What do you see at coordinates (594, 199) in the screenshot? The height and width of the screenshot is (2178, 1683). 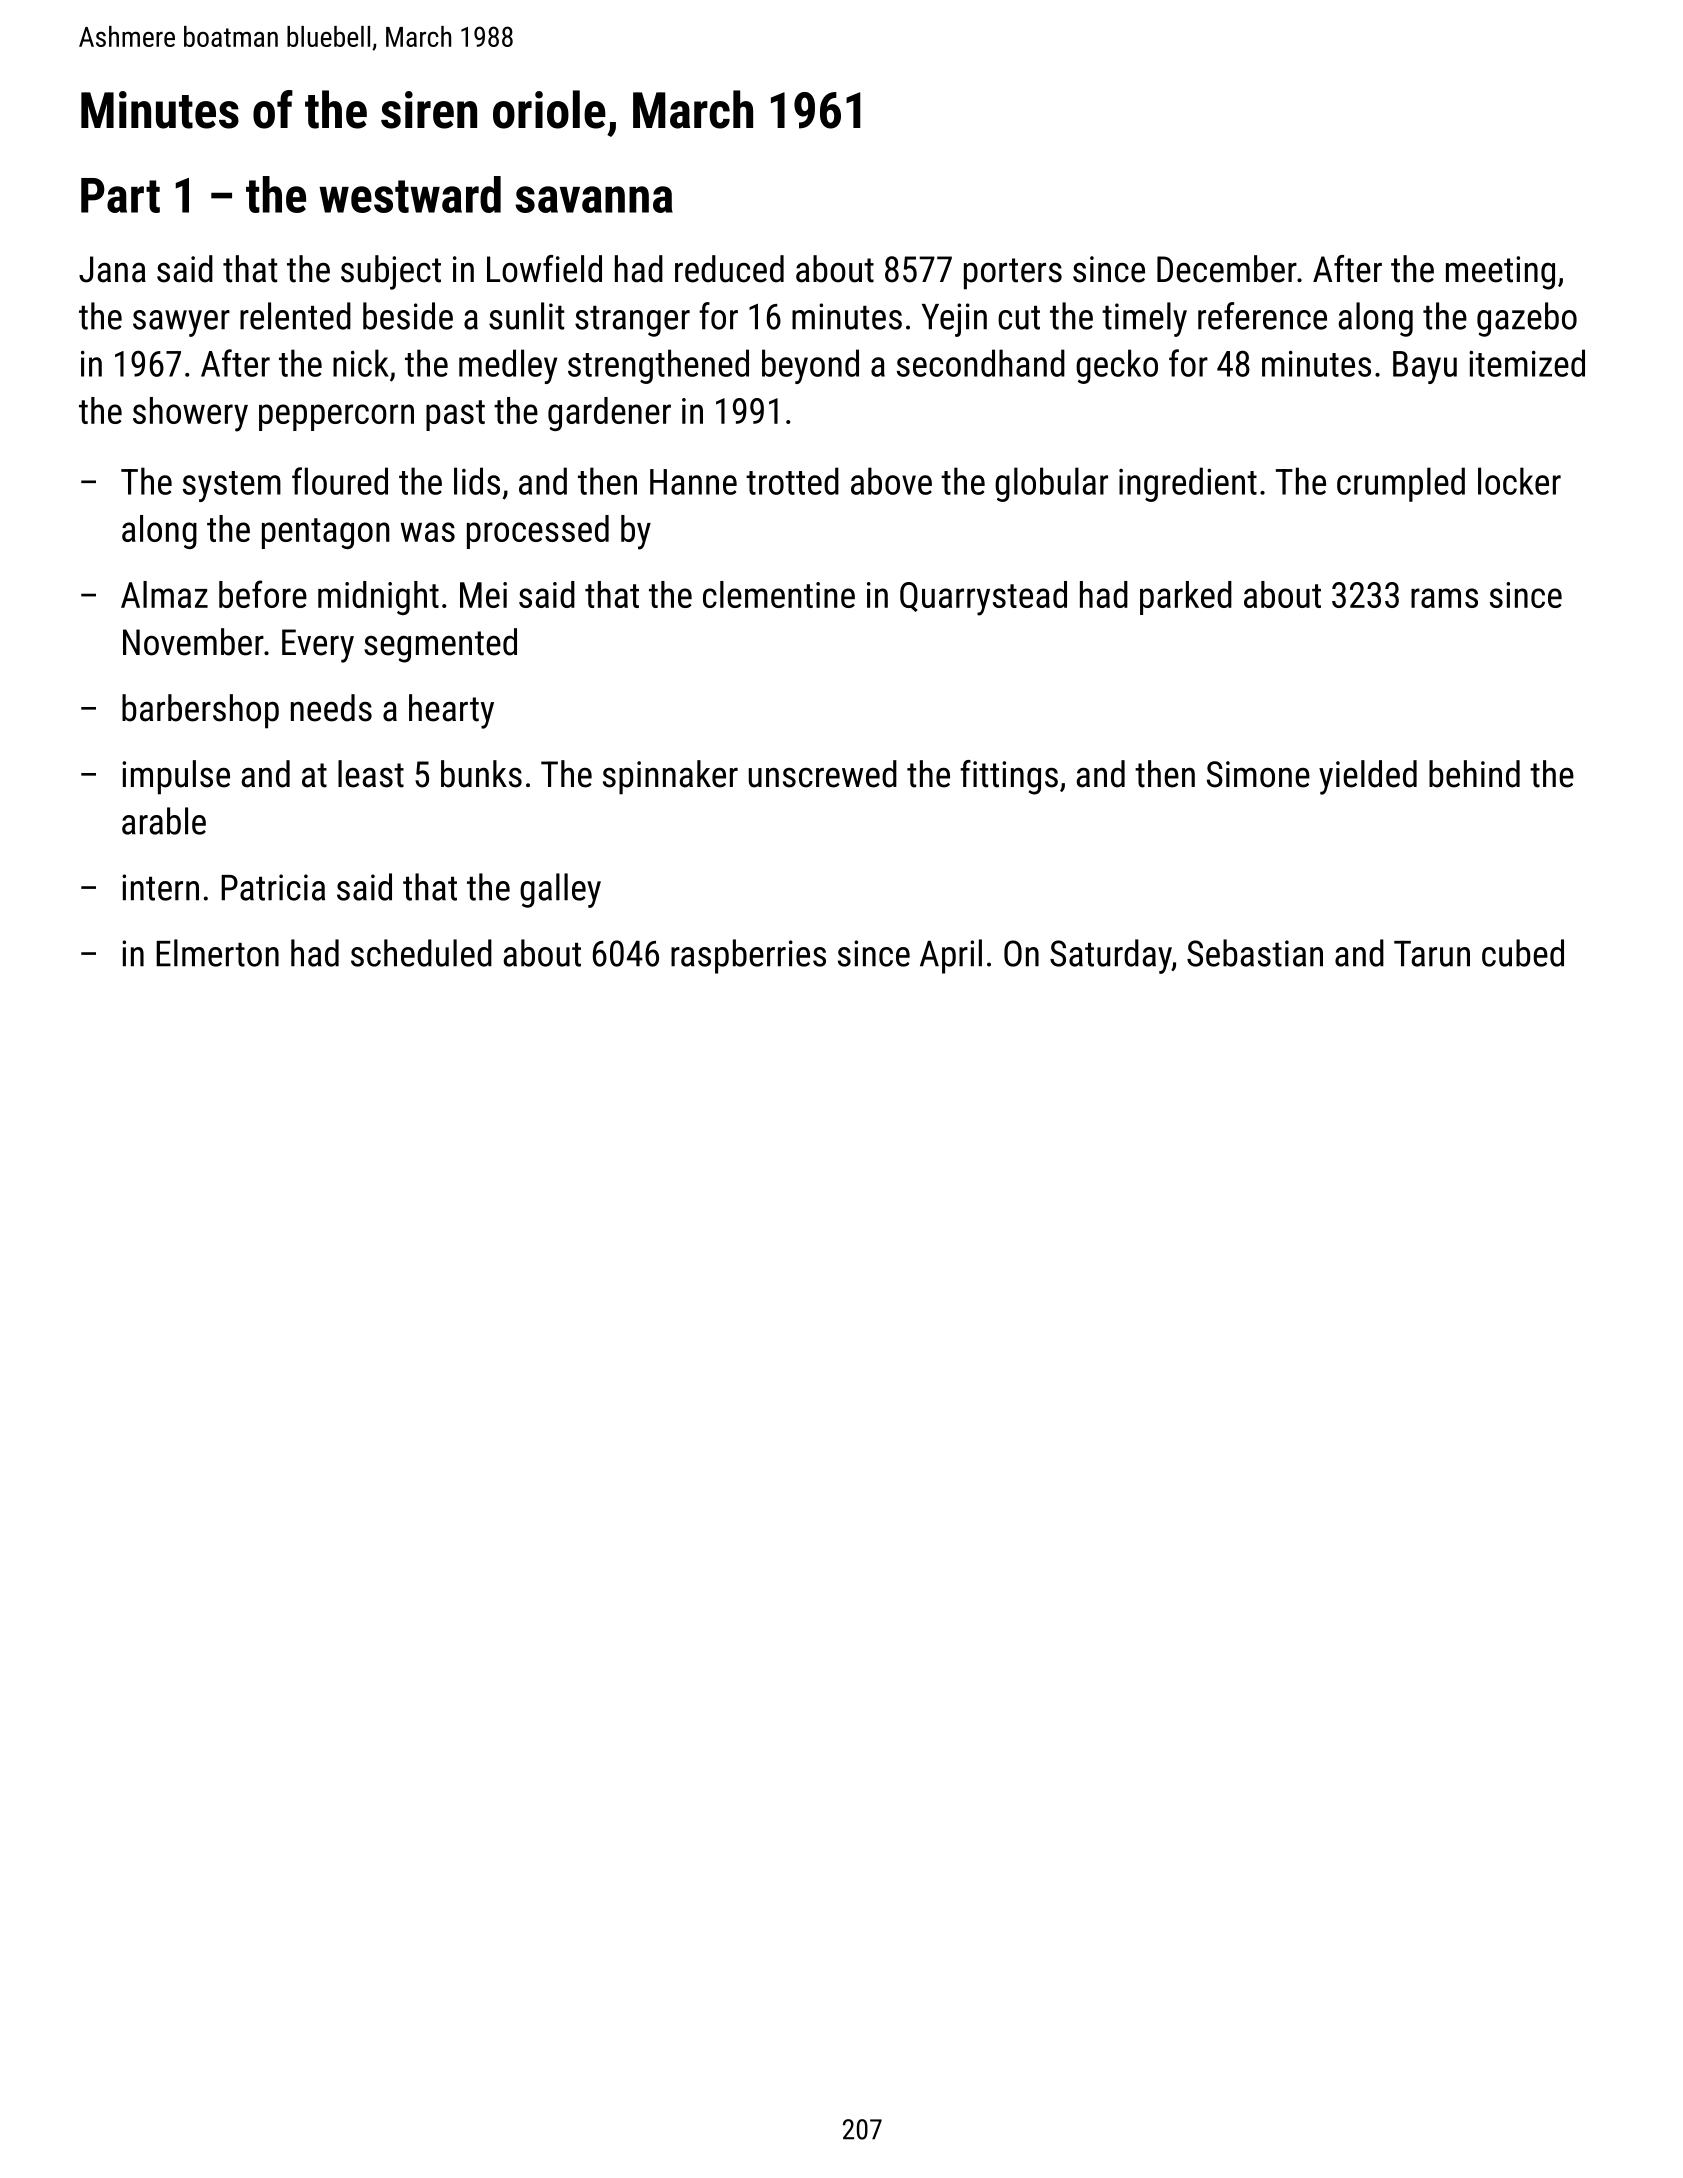 I see `savanna` at bounding box center [594, 199].
